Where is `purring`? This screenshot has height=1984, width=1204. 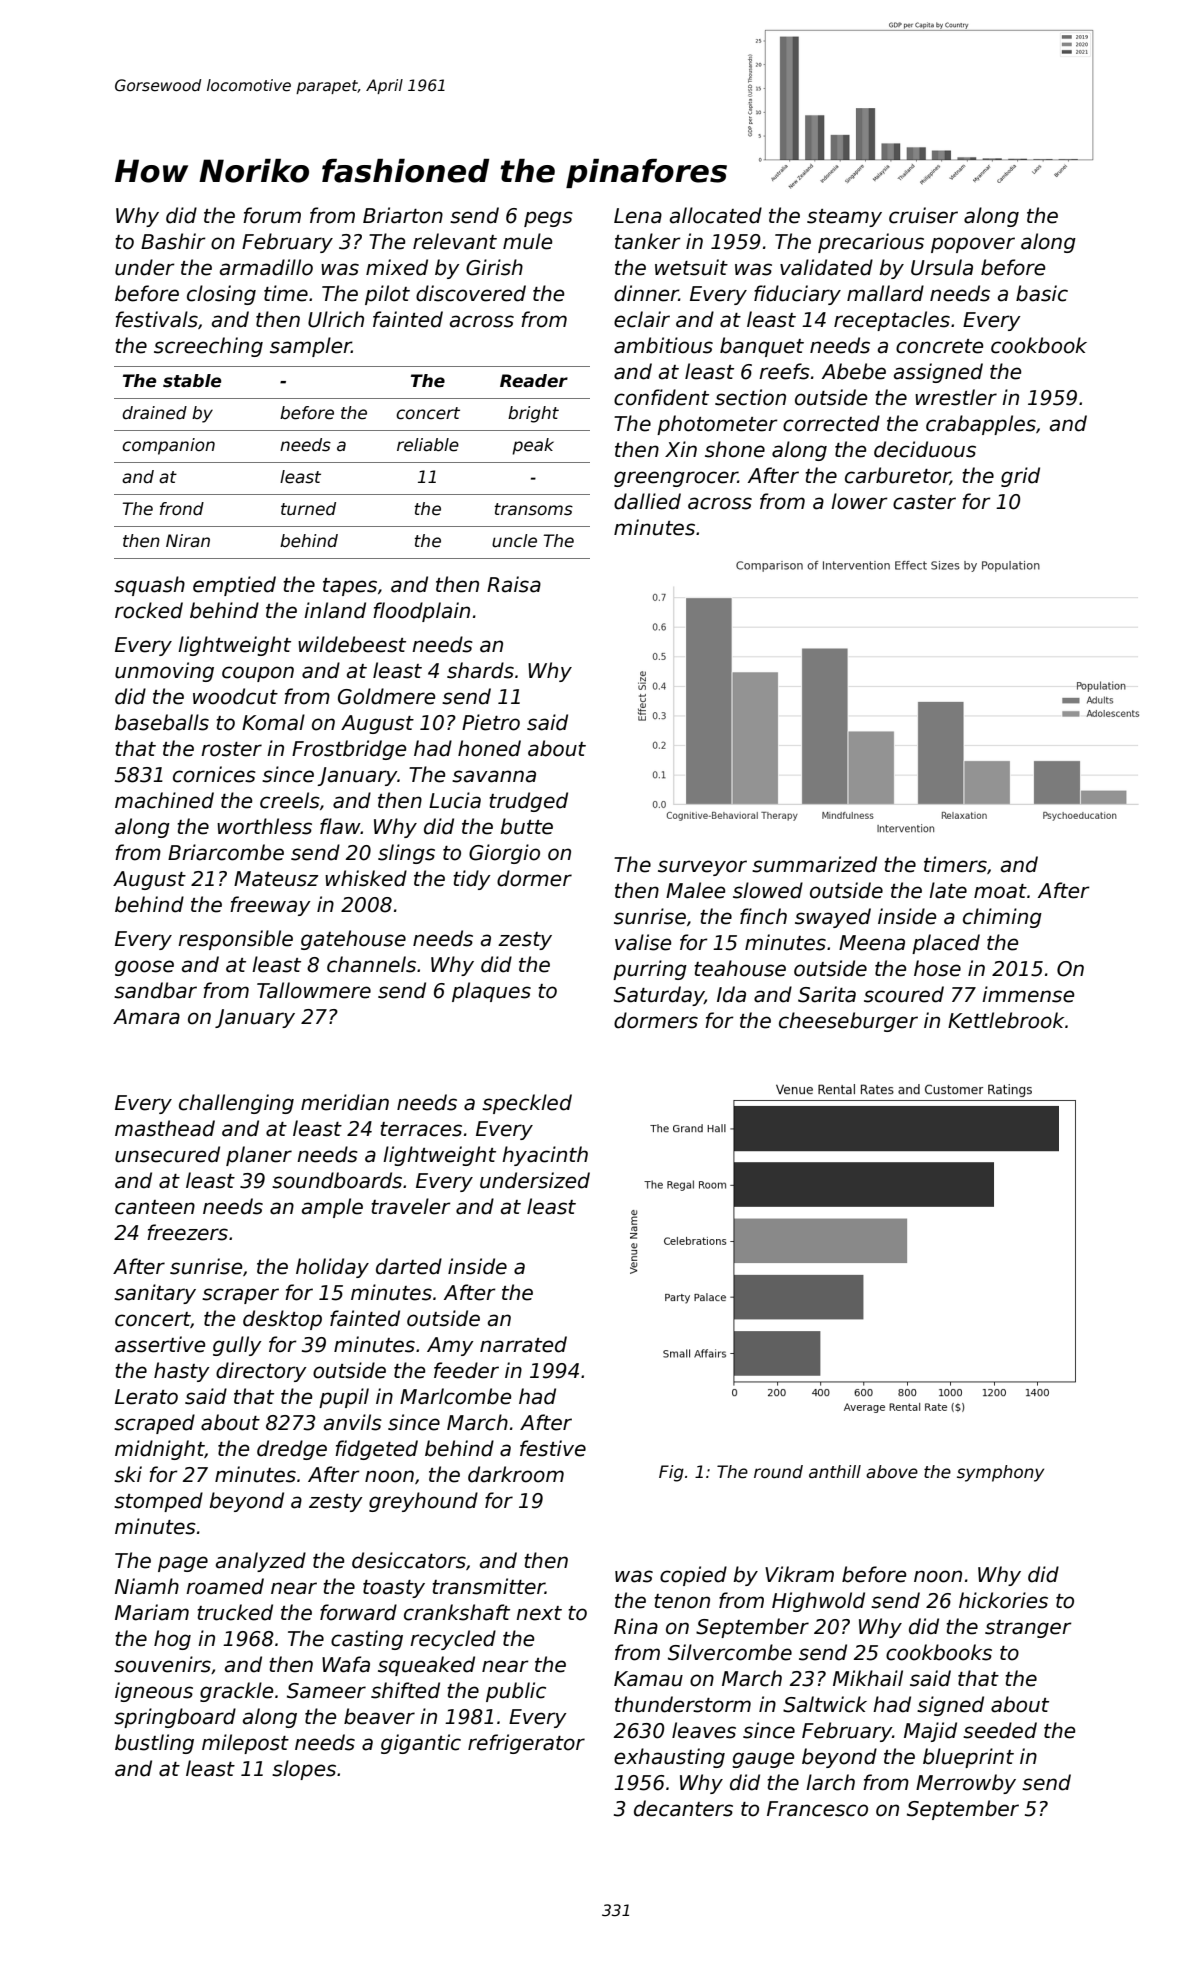 purring is located at coordinates (650, 970).
